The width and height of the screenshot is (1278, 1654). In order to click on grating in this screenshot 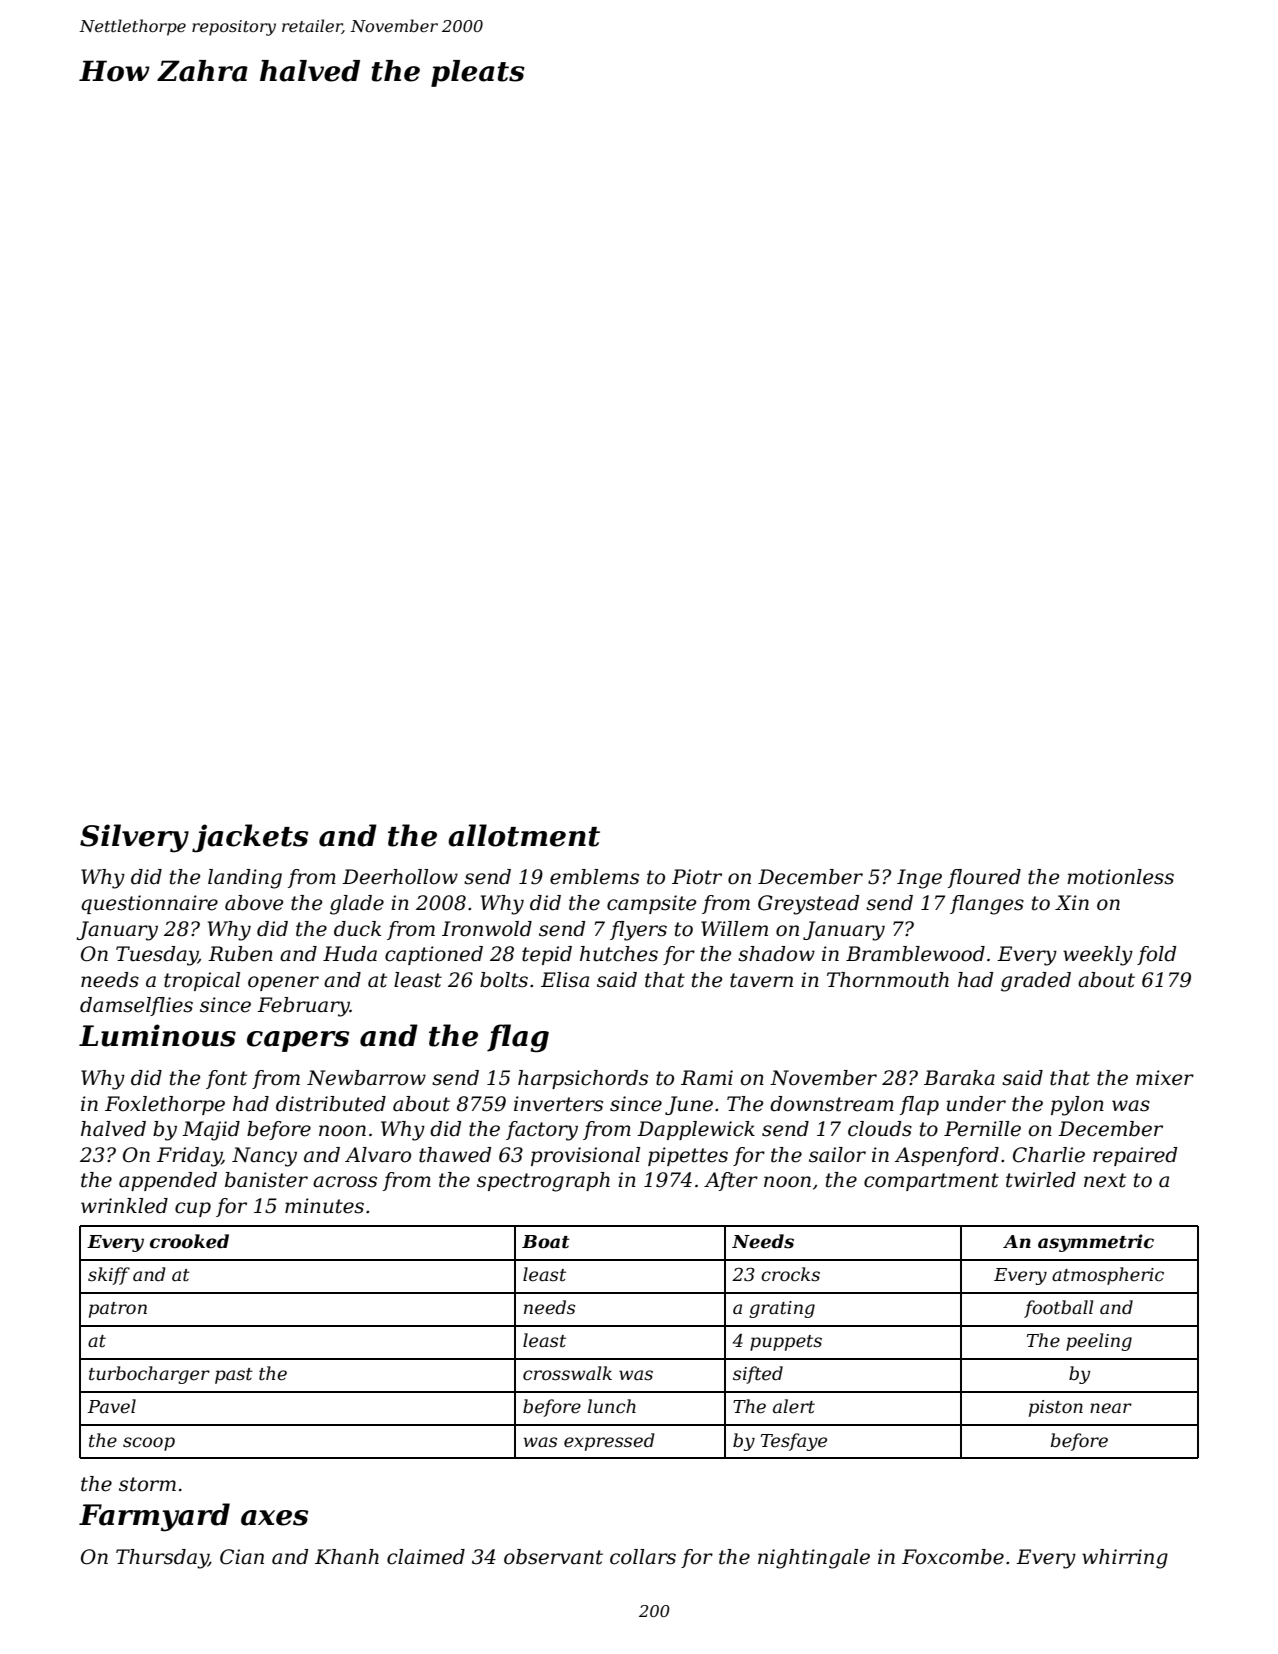, I will do `click(782, 1309)`.
